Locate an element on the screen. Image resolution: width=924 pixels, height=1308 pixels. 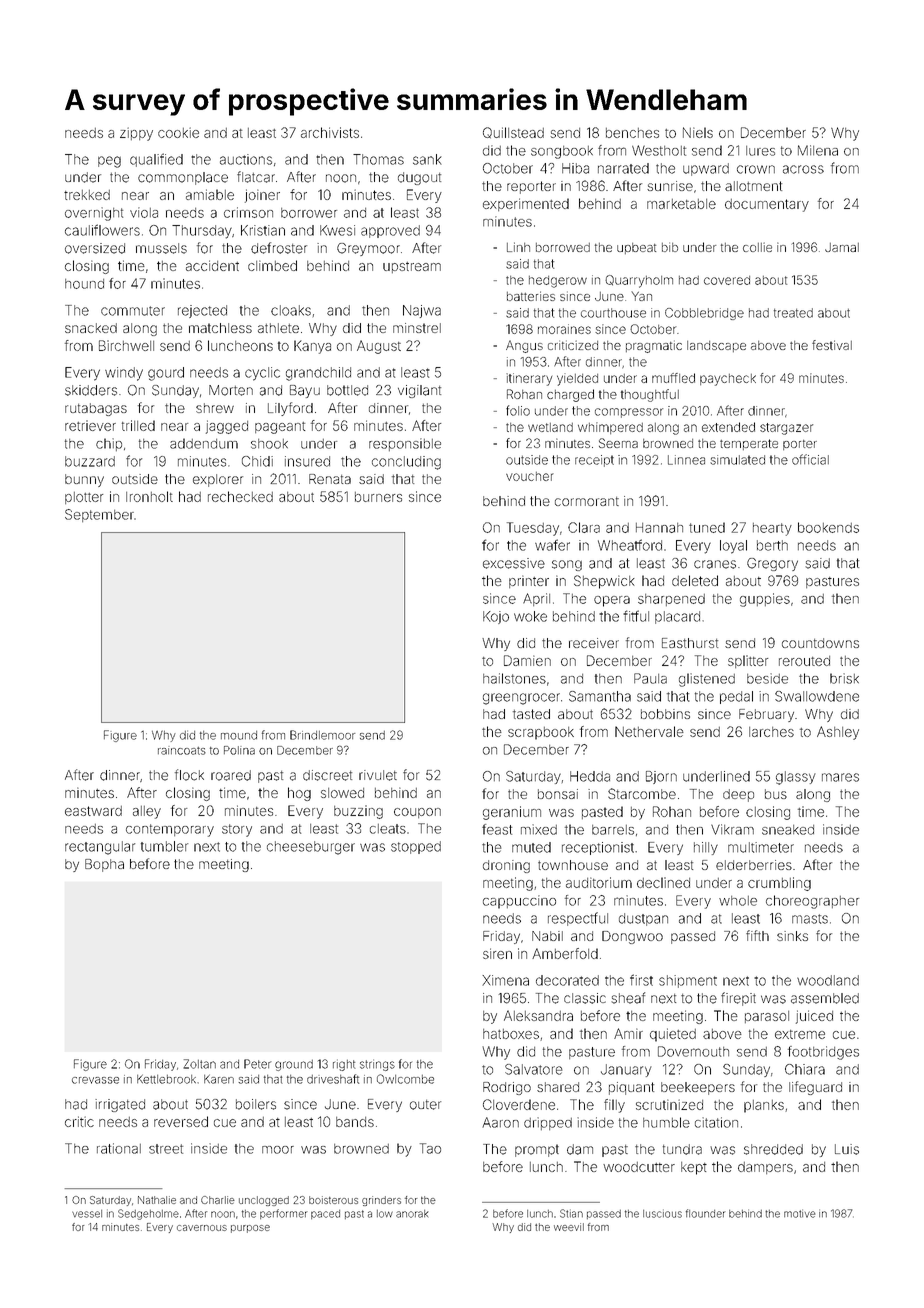
snacked is located at coordinates (91, 328).
